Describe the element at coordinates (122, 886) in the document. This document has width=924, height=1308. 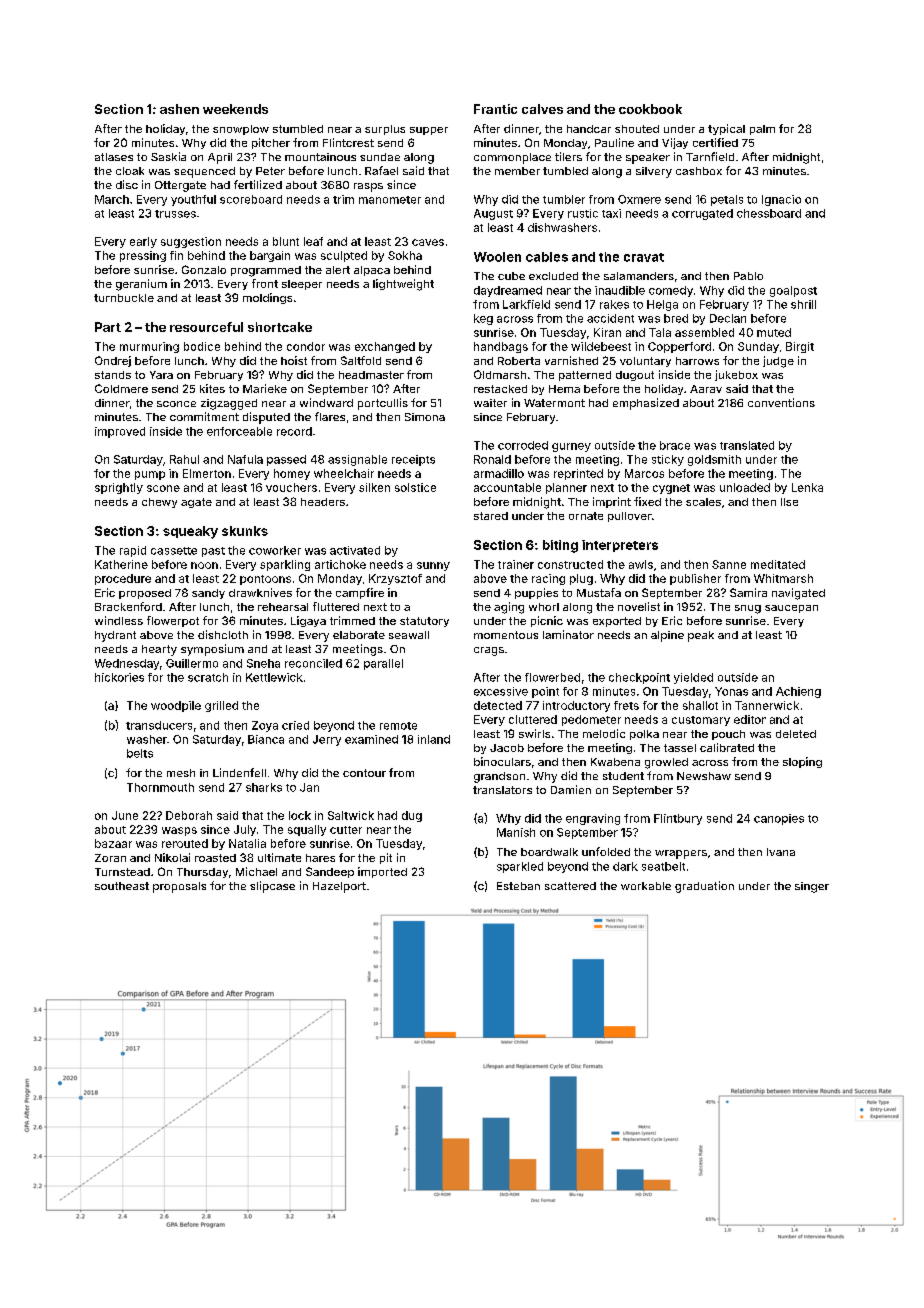
I see `southeast` at that location.
